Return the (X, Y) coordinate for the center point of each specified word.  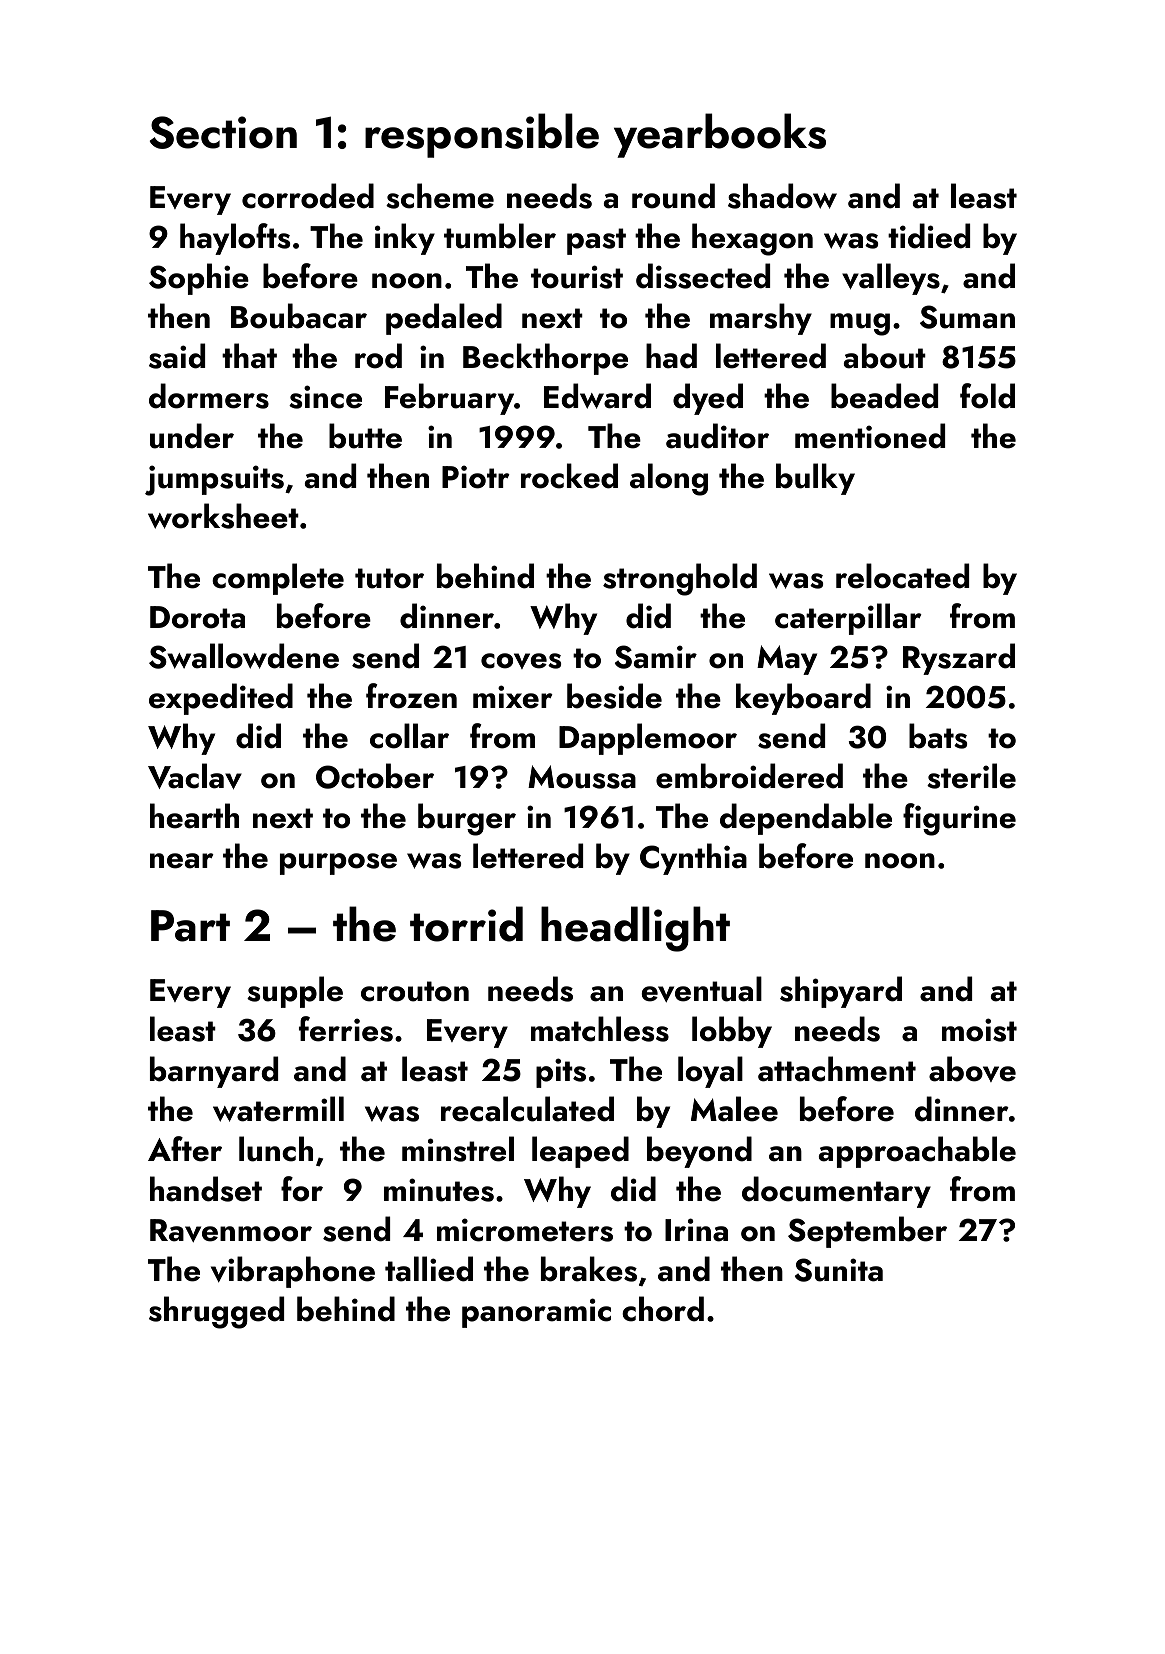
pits (561, 1073)
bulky (815, 479)
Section (223, 132)
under (192, 436)
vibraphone (293, 1272)
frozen (411, 696)
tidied (929, 236)
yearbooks (720, 135)
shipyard (841, 992)
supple (295, 992)
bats (938, 736)
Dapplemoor (648, 739)
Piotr (476, 477)
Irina (696, 1230)
